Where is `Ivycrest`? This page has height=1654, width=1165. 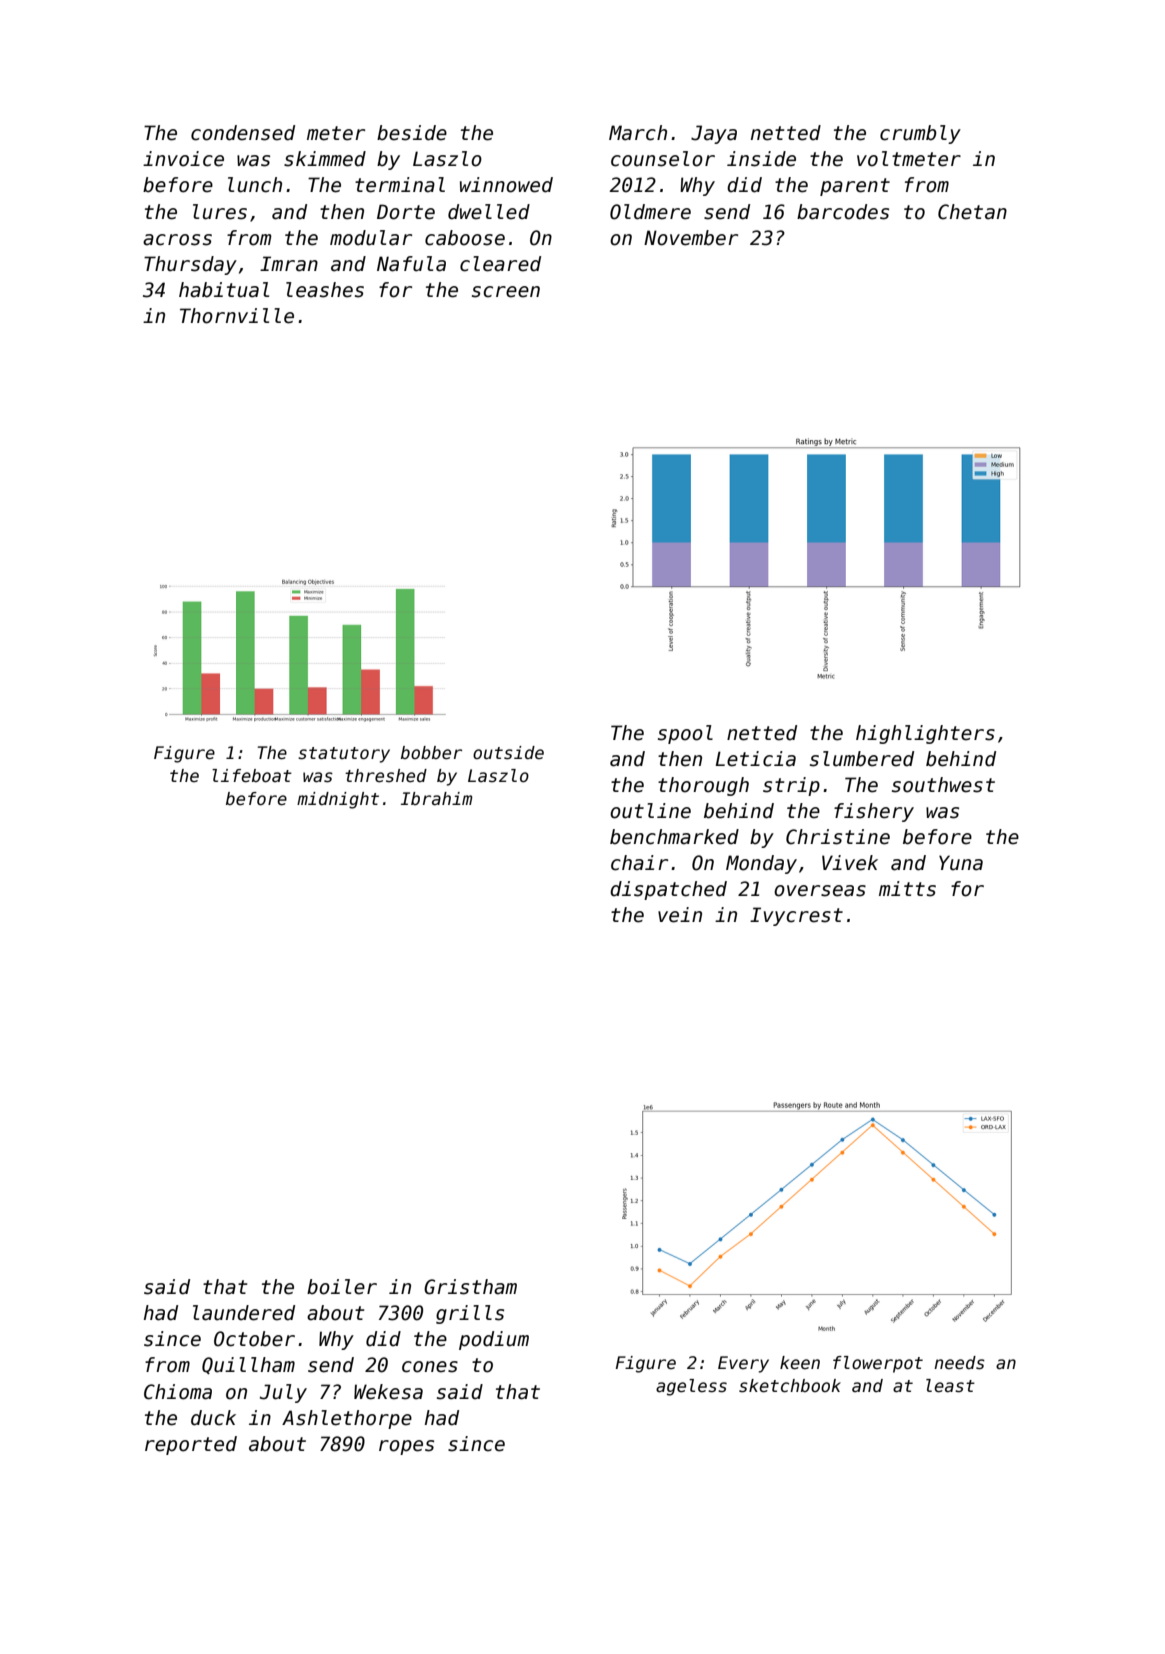
Ivycrest is located at coordinates (796, 916).
